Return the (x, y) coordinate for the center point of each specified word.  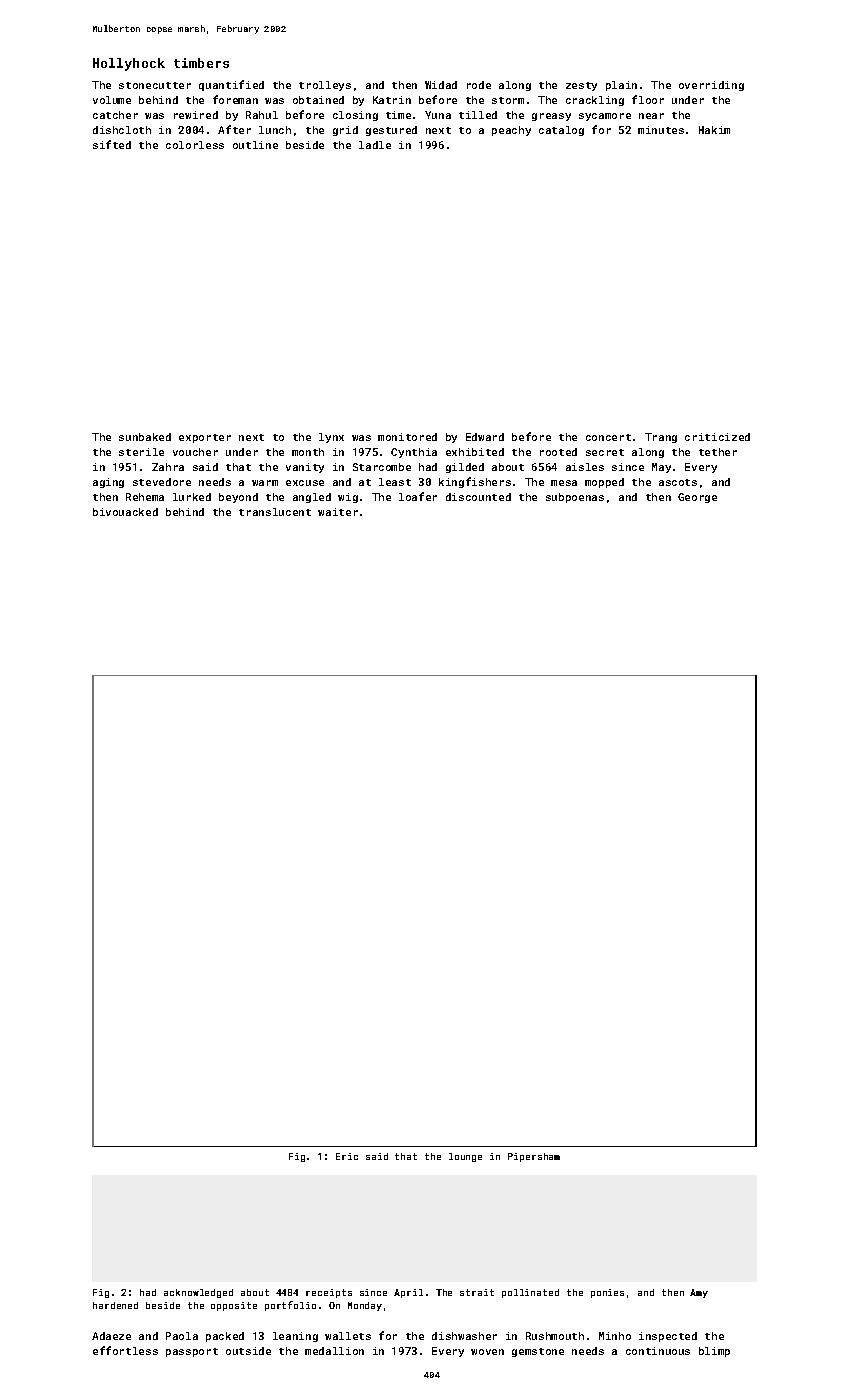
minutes (661, 130)
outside (248, 1351)
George (697, 498)
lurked (192, 497)
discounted (478, 497)
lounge (465, 1157)
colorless (195, 145)
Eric (347, 1156)
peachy (511, 131)
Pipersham (534, 1157)
